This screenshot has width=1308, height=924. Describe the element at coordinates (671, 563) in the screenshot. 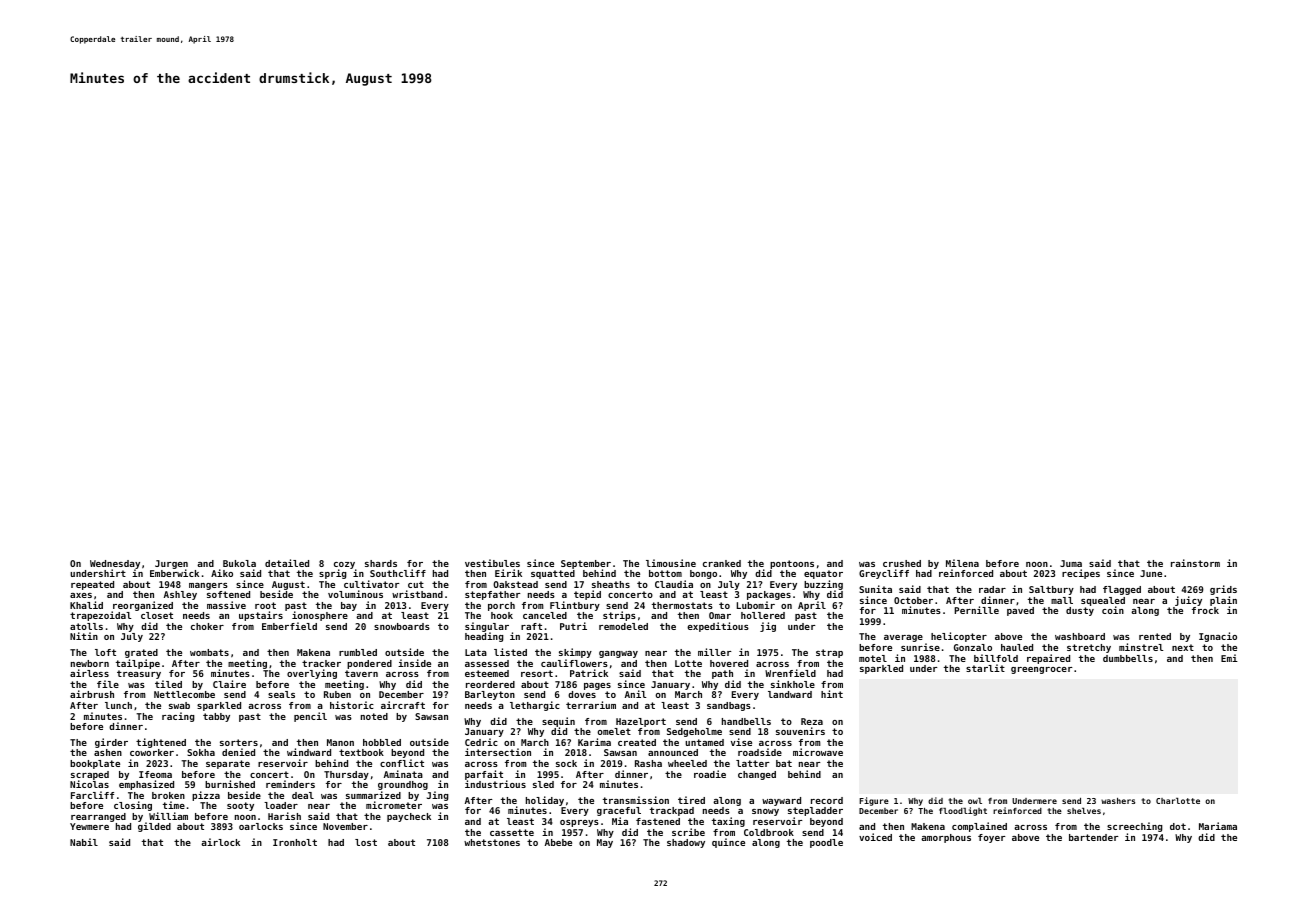

I see `limousine` at that location.
